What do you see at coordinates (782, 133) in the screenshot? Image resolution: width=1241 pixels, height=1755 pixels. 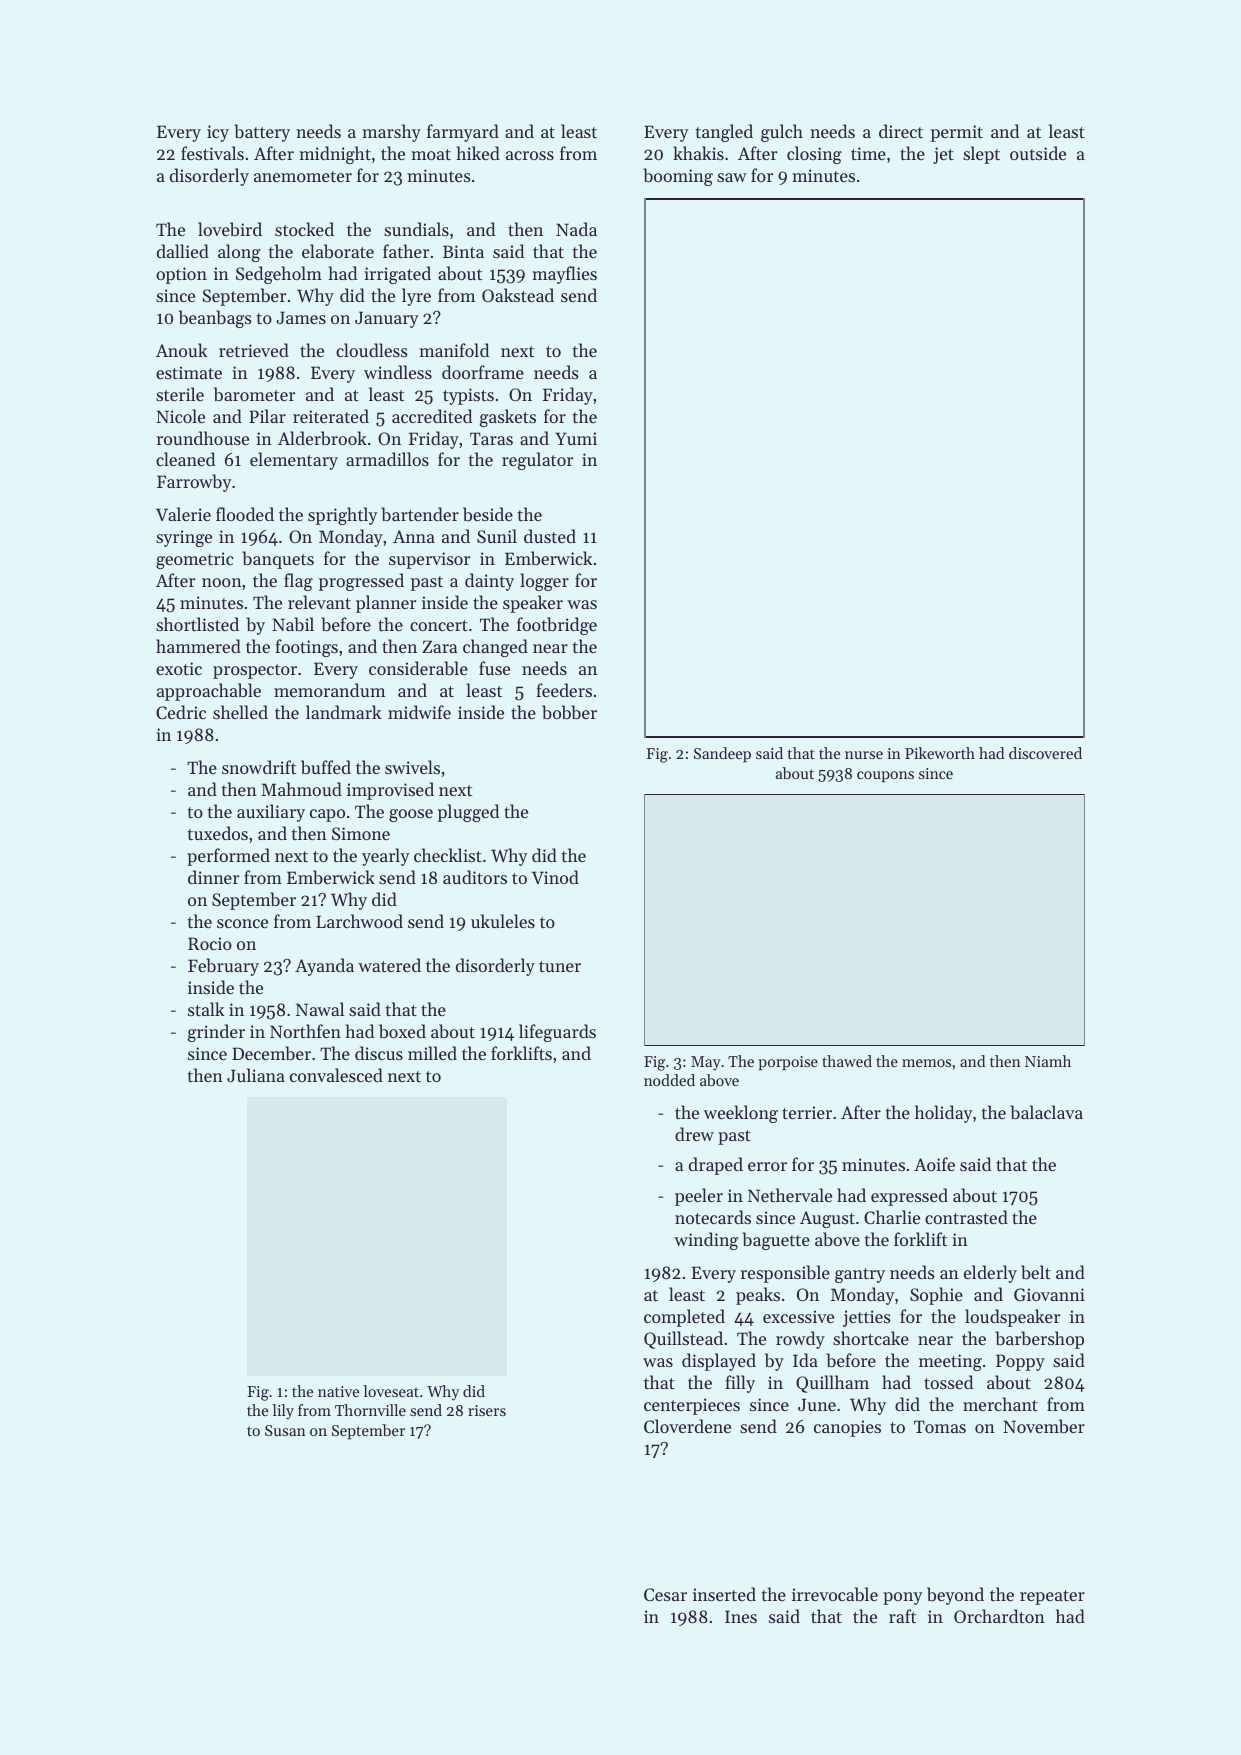 I see `gulch` at bounding box center [782, 133].
